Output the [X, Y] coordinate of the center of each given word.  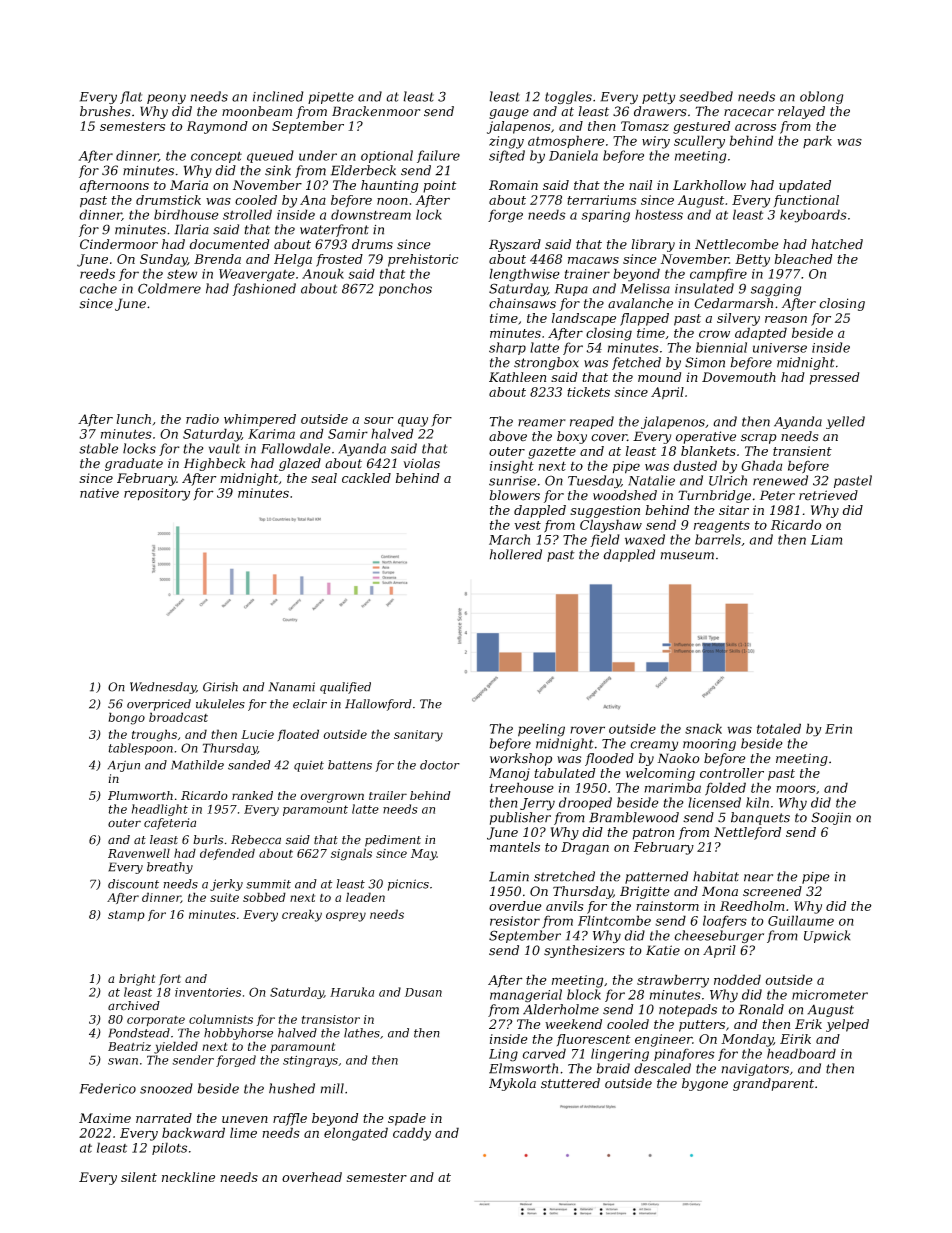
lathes [362, 1033]
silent [139, 1177]
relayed [801, 112]
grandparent [773, 1084]
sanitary [418, 736]
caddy [412, 1134]
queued [270, 156]
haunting [389, 186]
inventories [208, 992]
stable [98, 448]
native [99, 493]
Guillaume [801, 920]
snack [703, 728]
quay [413, 422]
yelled [845, 422]
